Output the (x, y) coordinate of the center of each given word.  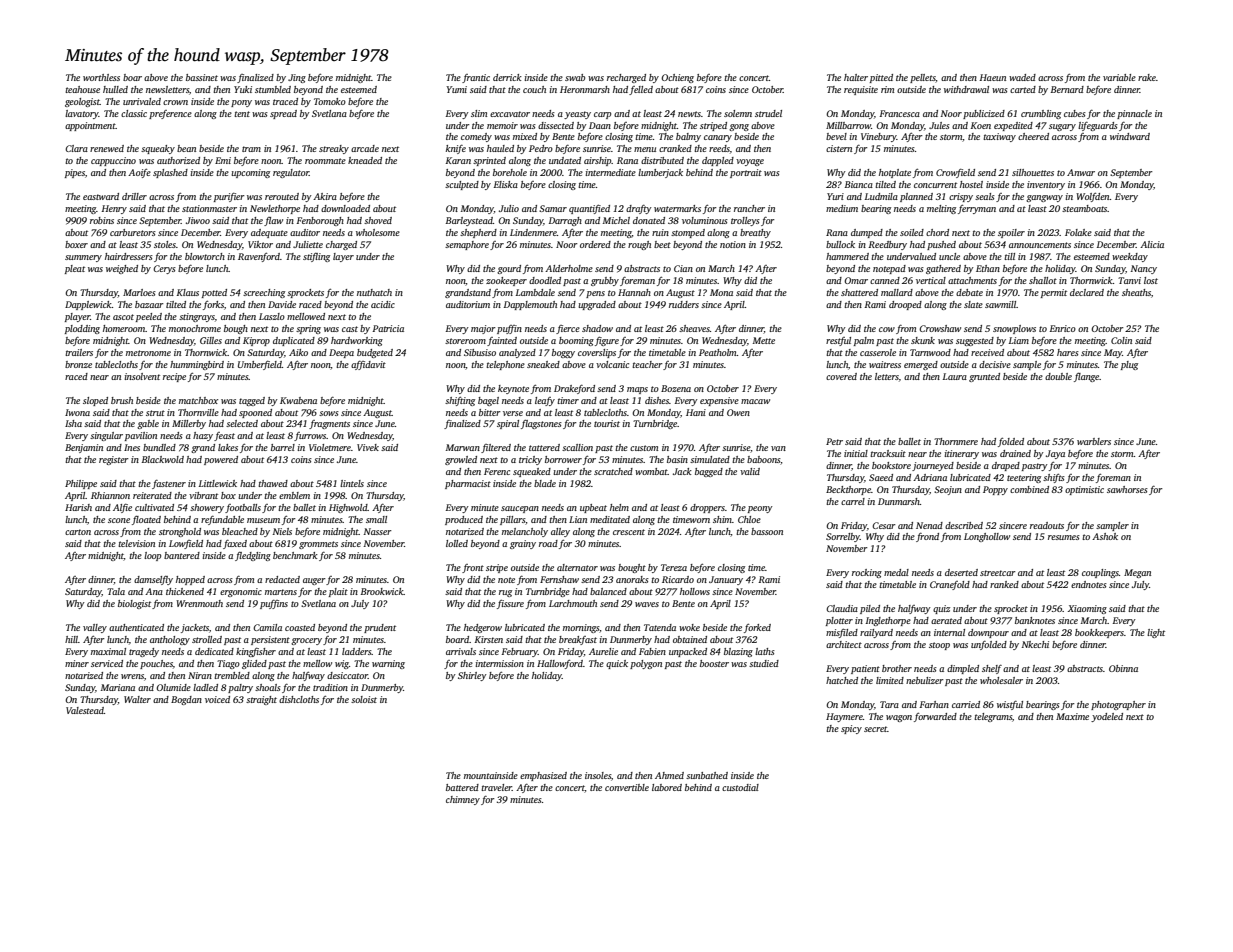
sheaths (1136, 292)
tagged (252, 401)
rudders (684, 304)
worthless (101, 77)
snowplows (1014, 329)
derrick (507, 77)
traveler (496, 787)
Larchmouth (573, 603)
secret (876, 729)
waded (1022, 77)
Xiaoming (1087, 609)
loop (152, 556)
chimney (463, 800)
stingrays (197, 317)
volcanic (612, 364)
